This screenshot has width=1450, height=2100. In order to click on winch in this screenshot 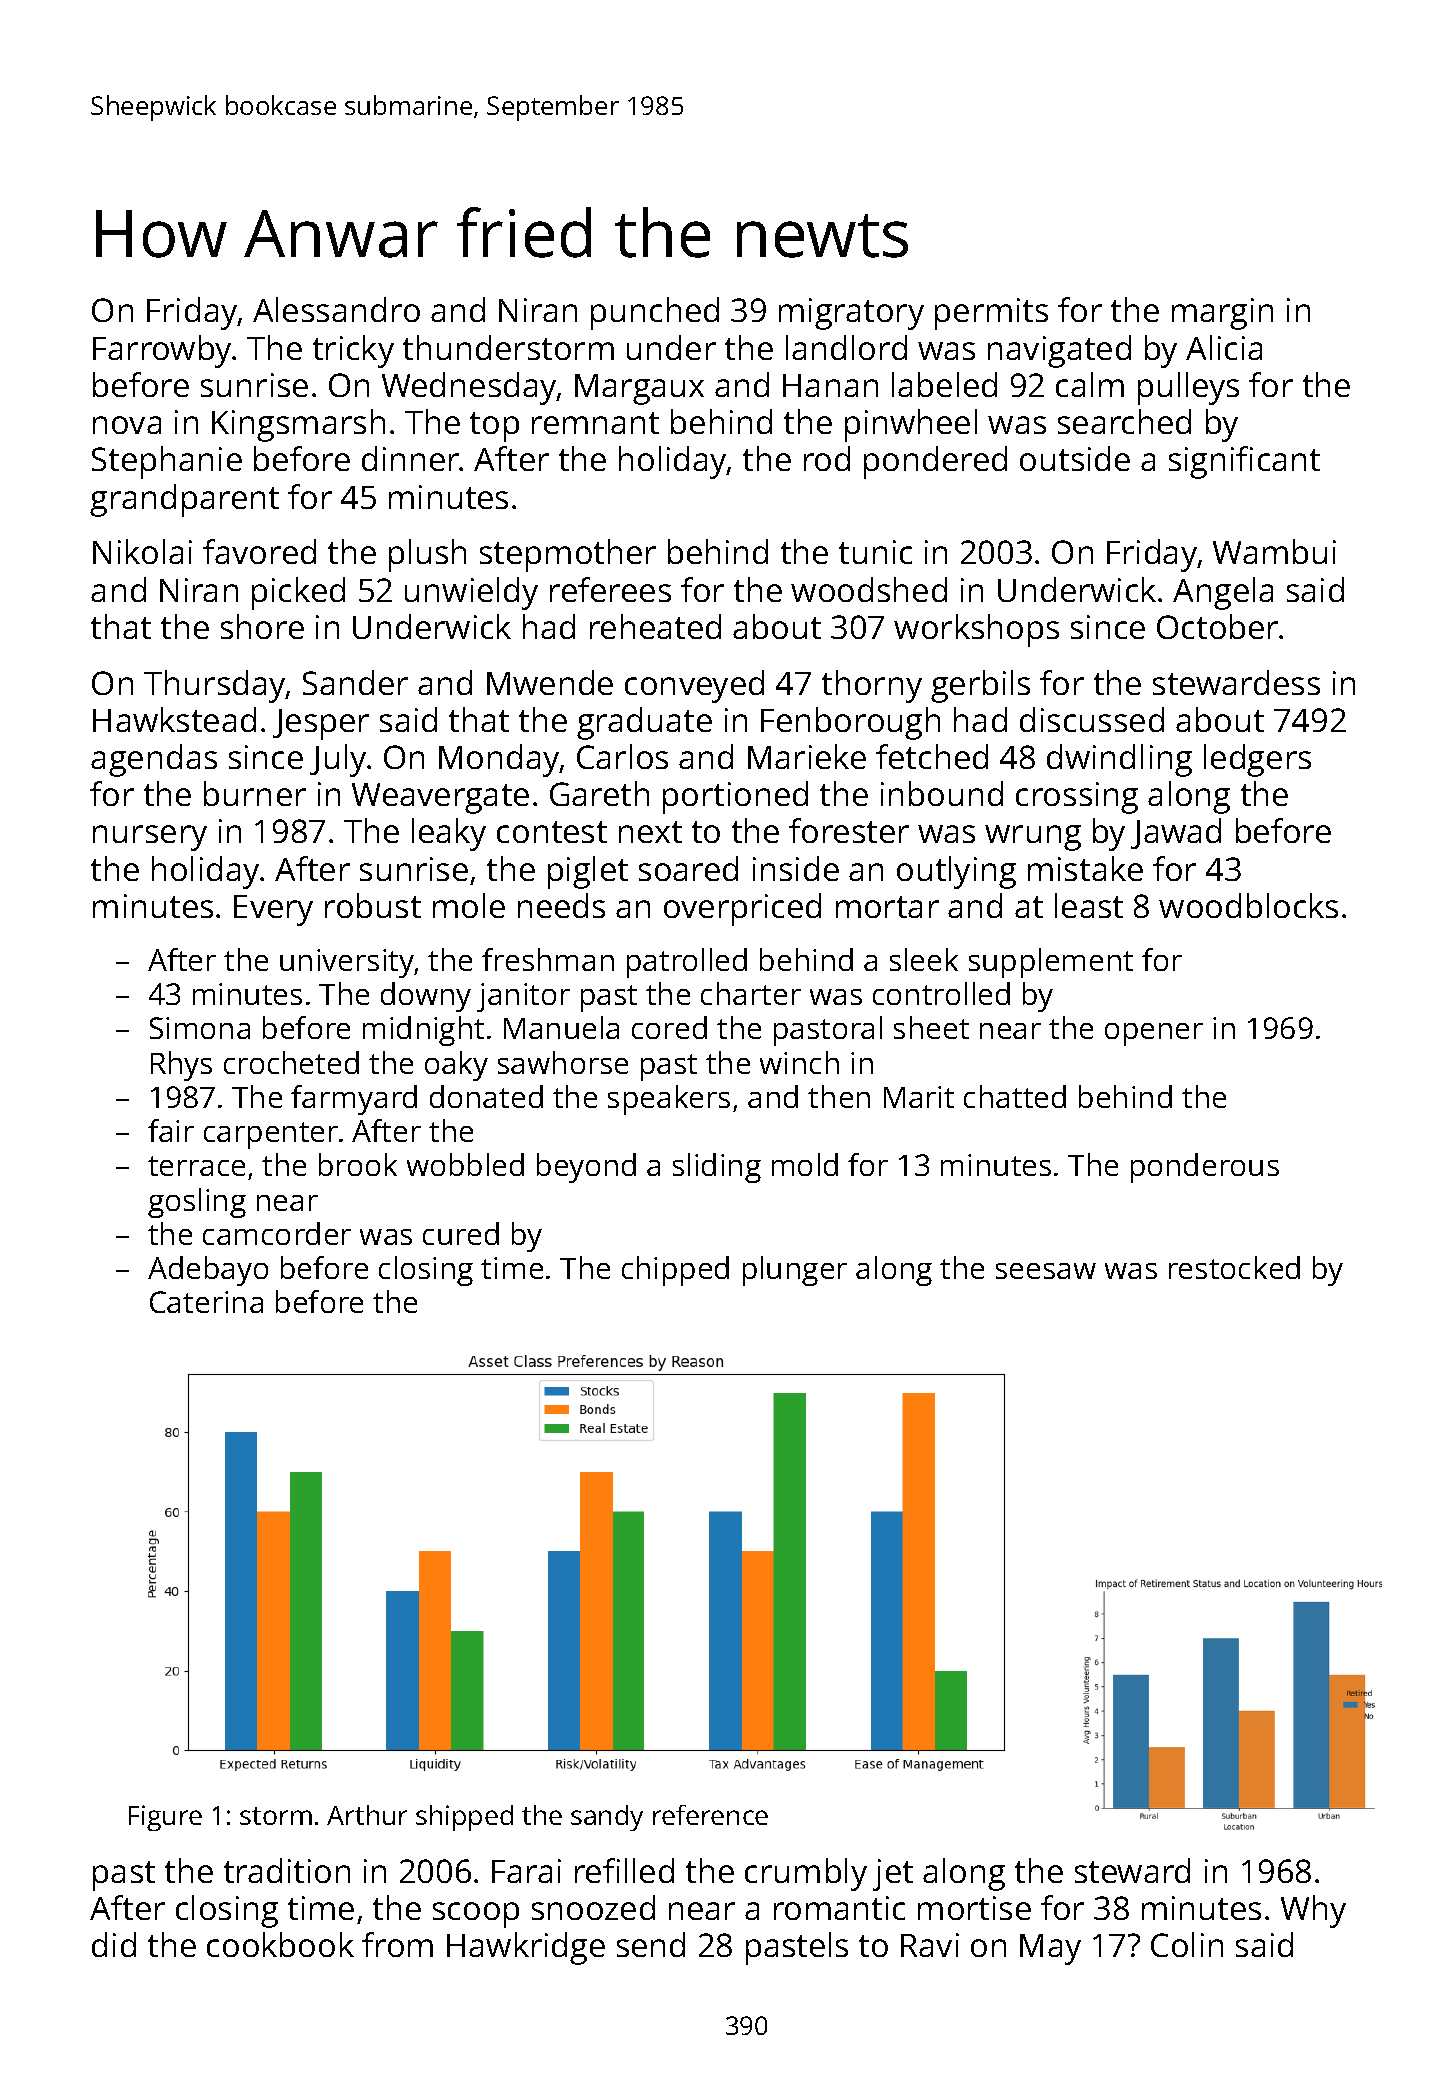, I will do `click(799, 1062)`.
